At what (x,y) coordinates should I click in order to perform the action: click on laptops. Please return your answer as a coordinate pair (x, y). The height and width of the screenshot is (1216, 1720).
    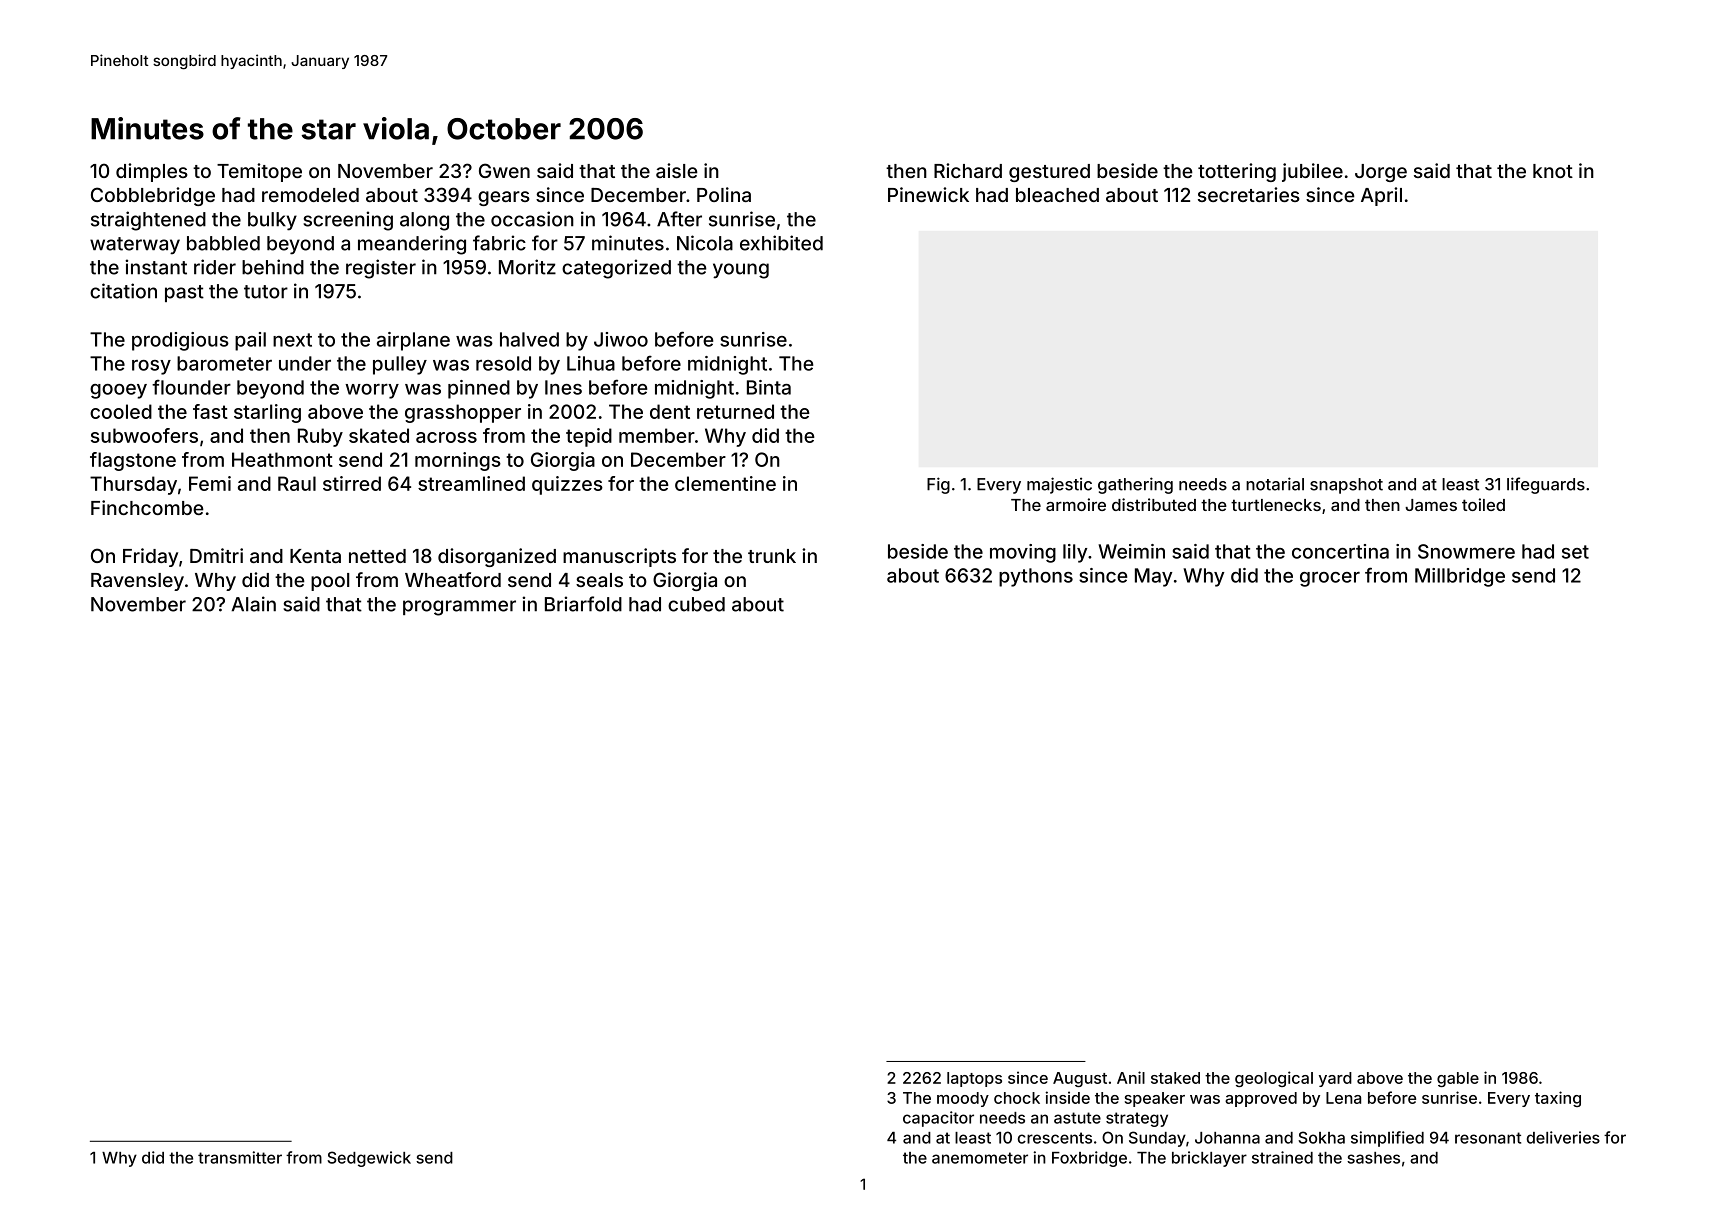
    Looking at the image, I should click on (974, 1079).
